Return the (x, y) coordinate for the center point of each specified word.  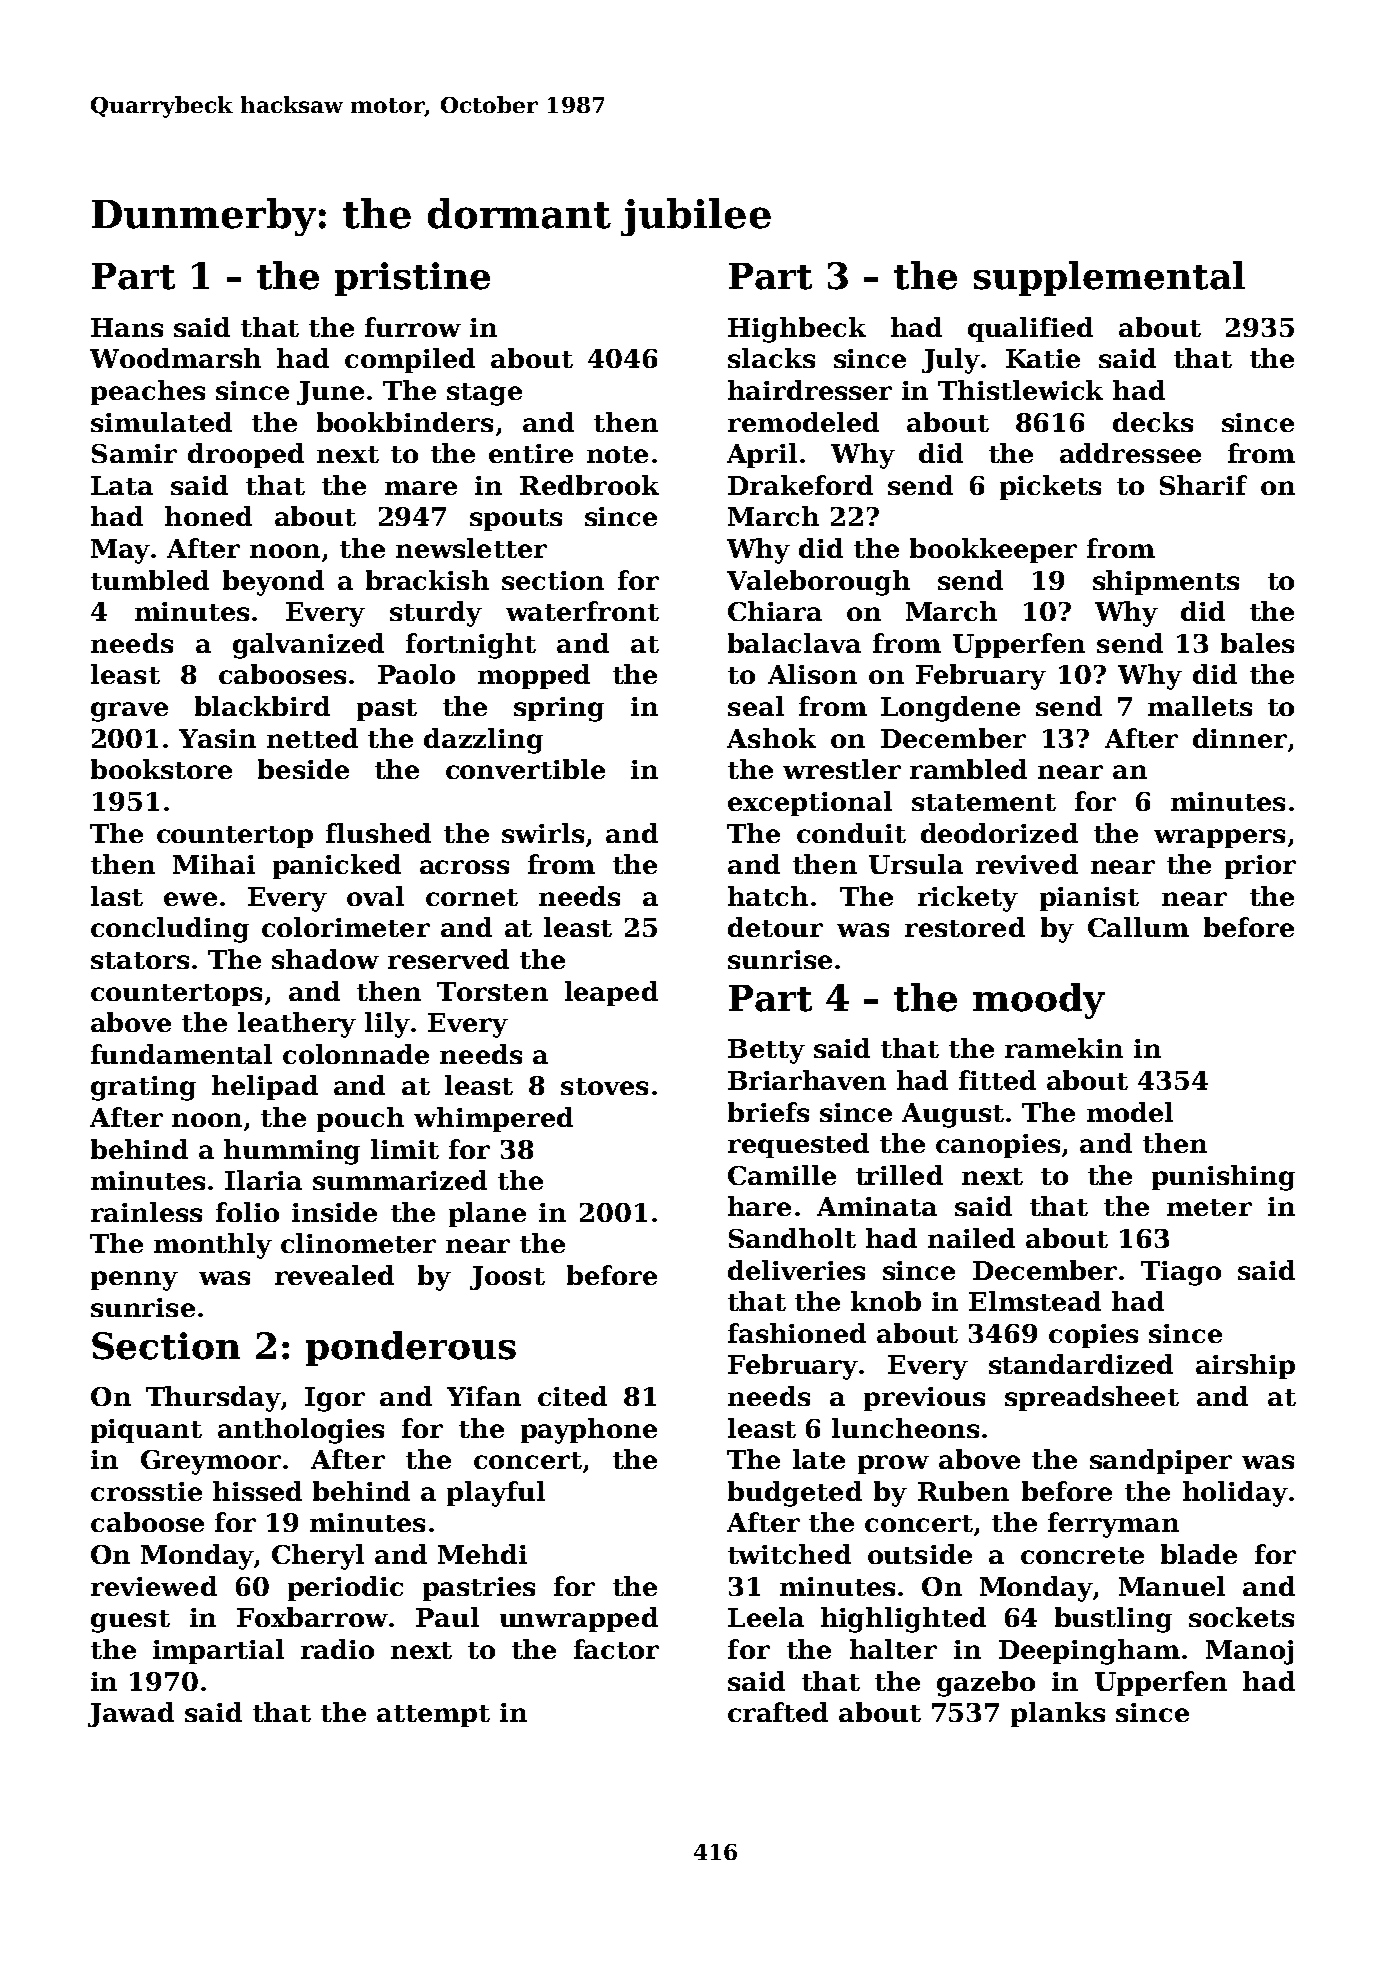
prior (1260, 867)
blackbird (262, 706)
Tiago (1181, 1273)
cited (572, 1396)
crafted (778, 1712)
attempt (433, 1716)
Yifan (484, 1396)
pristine (412, 279)
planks (1058, 1714)
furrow (413, 327)
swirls (543, 833)
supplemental (1109, 278)
